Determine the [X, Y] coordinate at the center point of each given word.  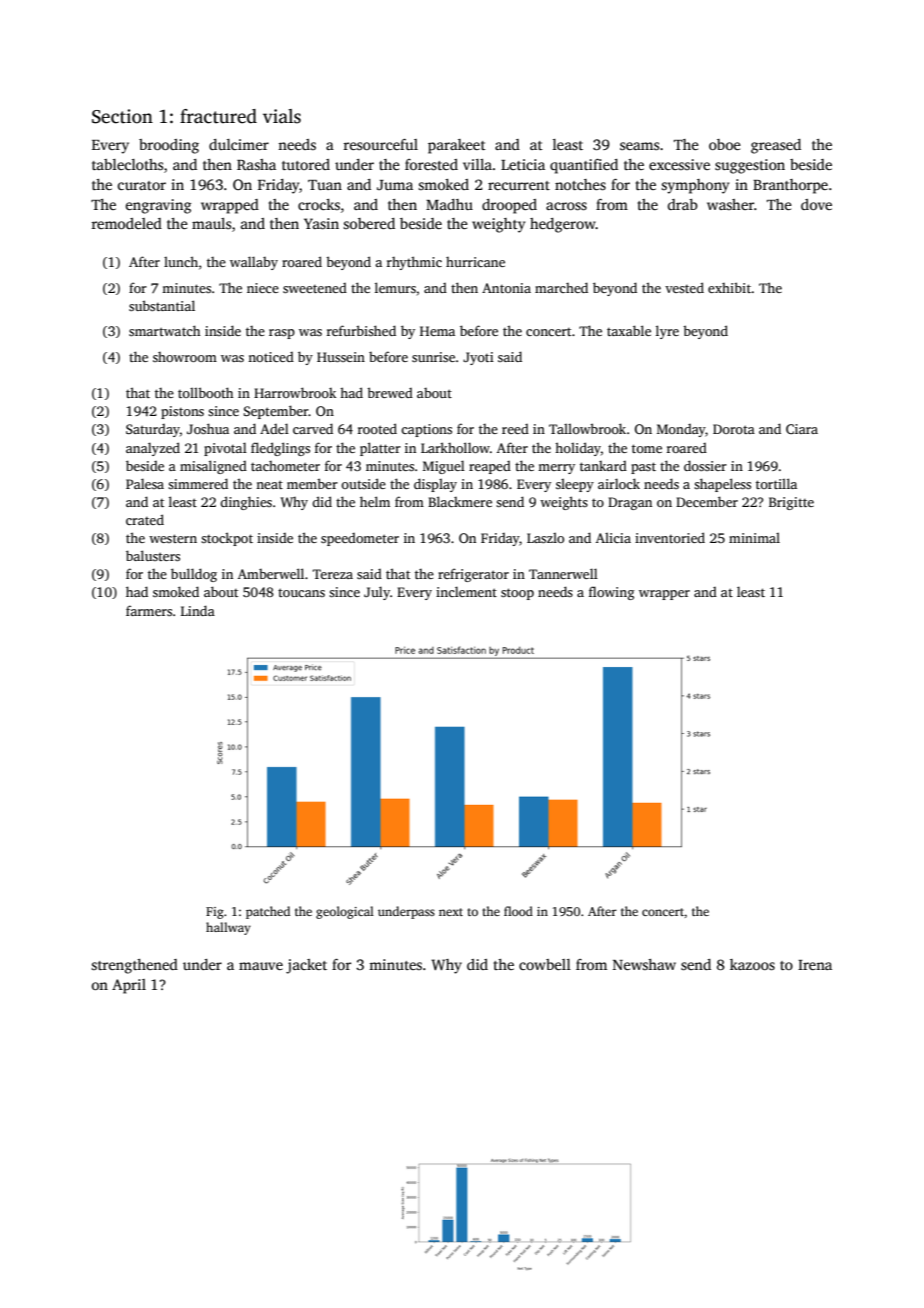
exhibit [729, 287]
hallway [228, 928]
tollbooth [206, 392]
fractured [218, 116]
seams [639, 146]
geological [345, 912]
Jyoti [478, 358]
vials [282, 116]
